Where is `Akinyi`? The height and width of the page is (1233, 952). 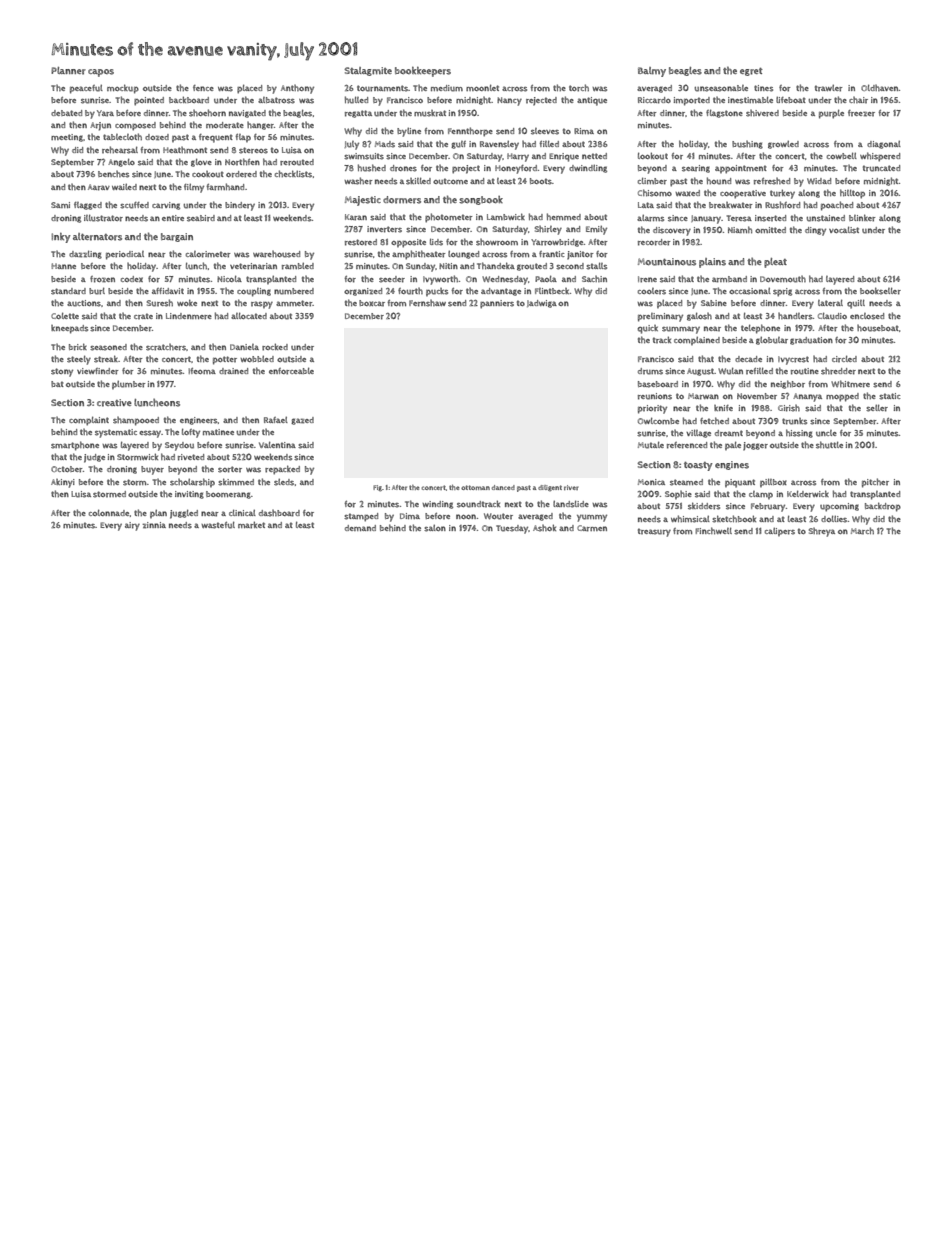 Akinyi is located at coordinates (63, 483).
